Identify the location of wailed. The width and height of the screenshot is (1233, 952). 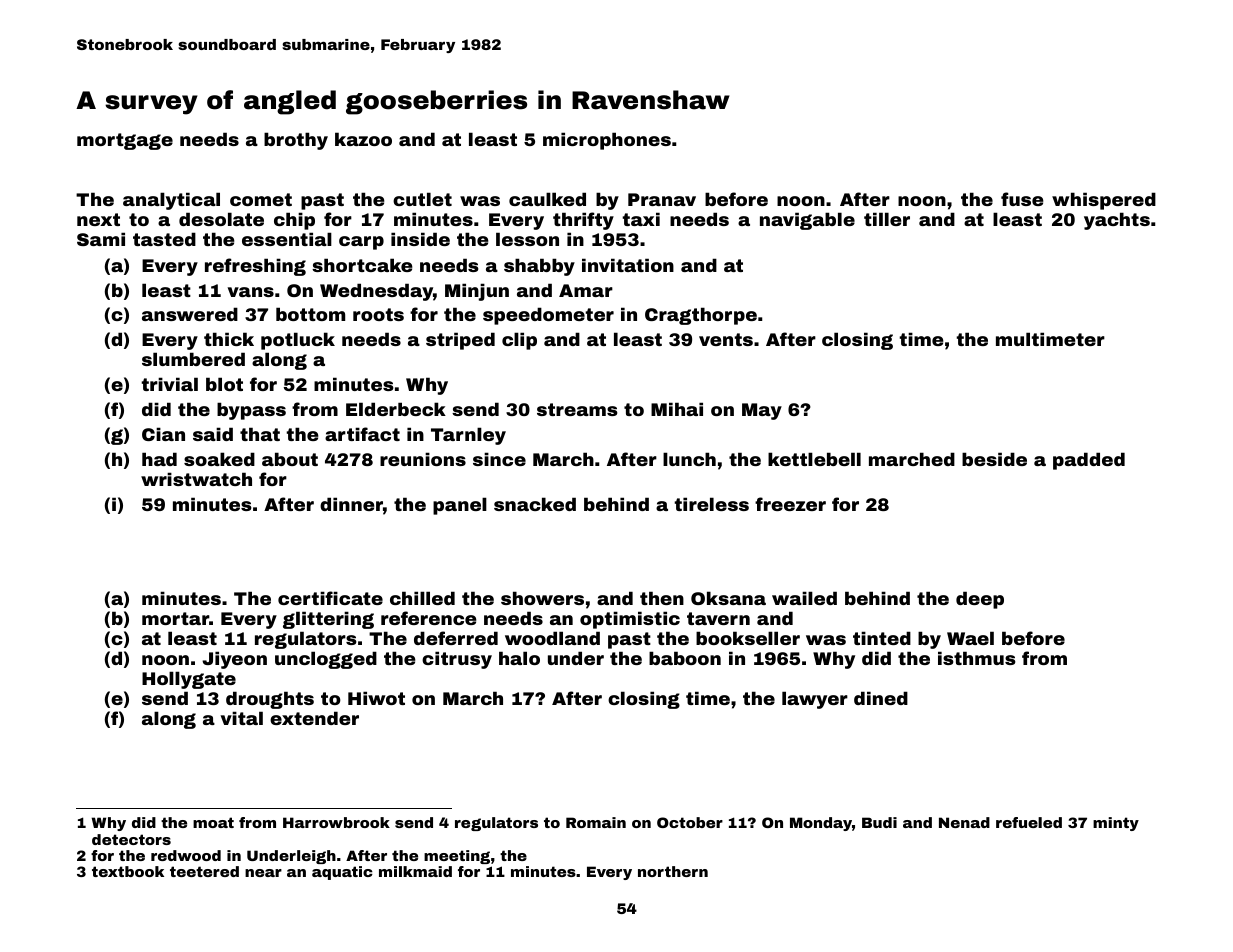
(804, 598).
